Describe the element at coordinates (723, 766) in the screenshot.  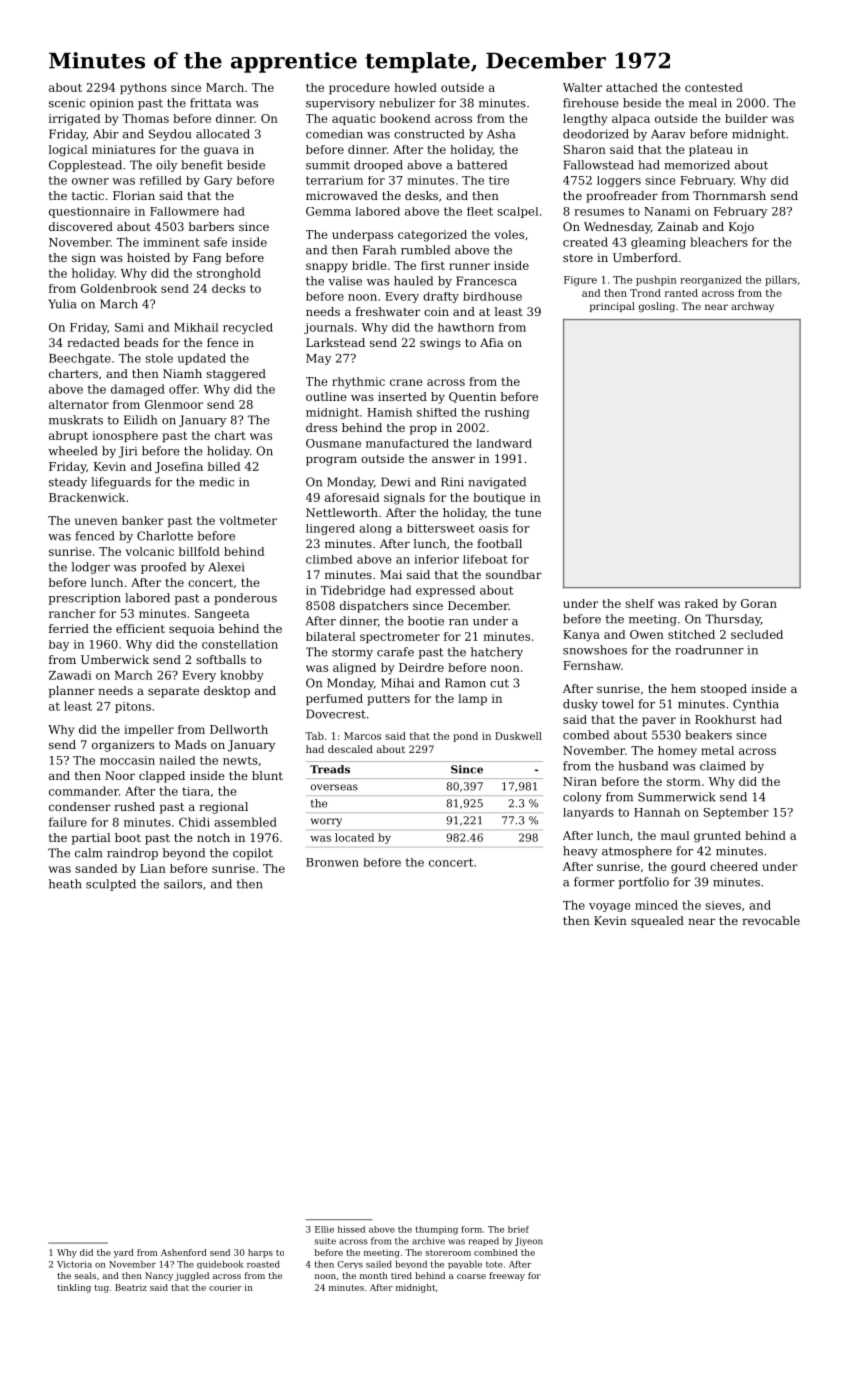
I see `claimed` at that location.
